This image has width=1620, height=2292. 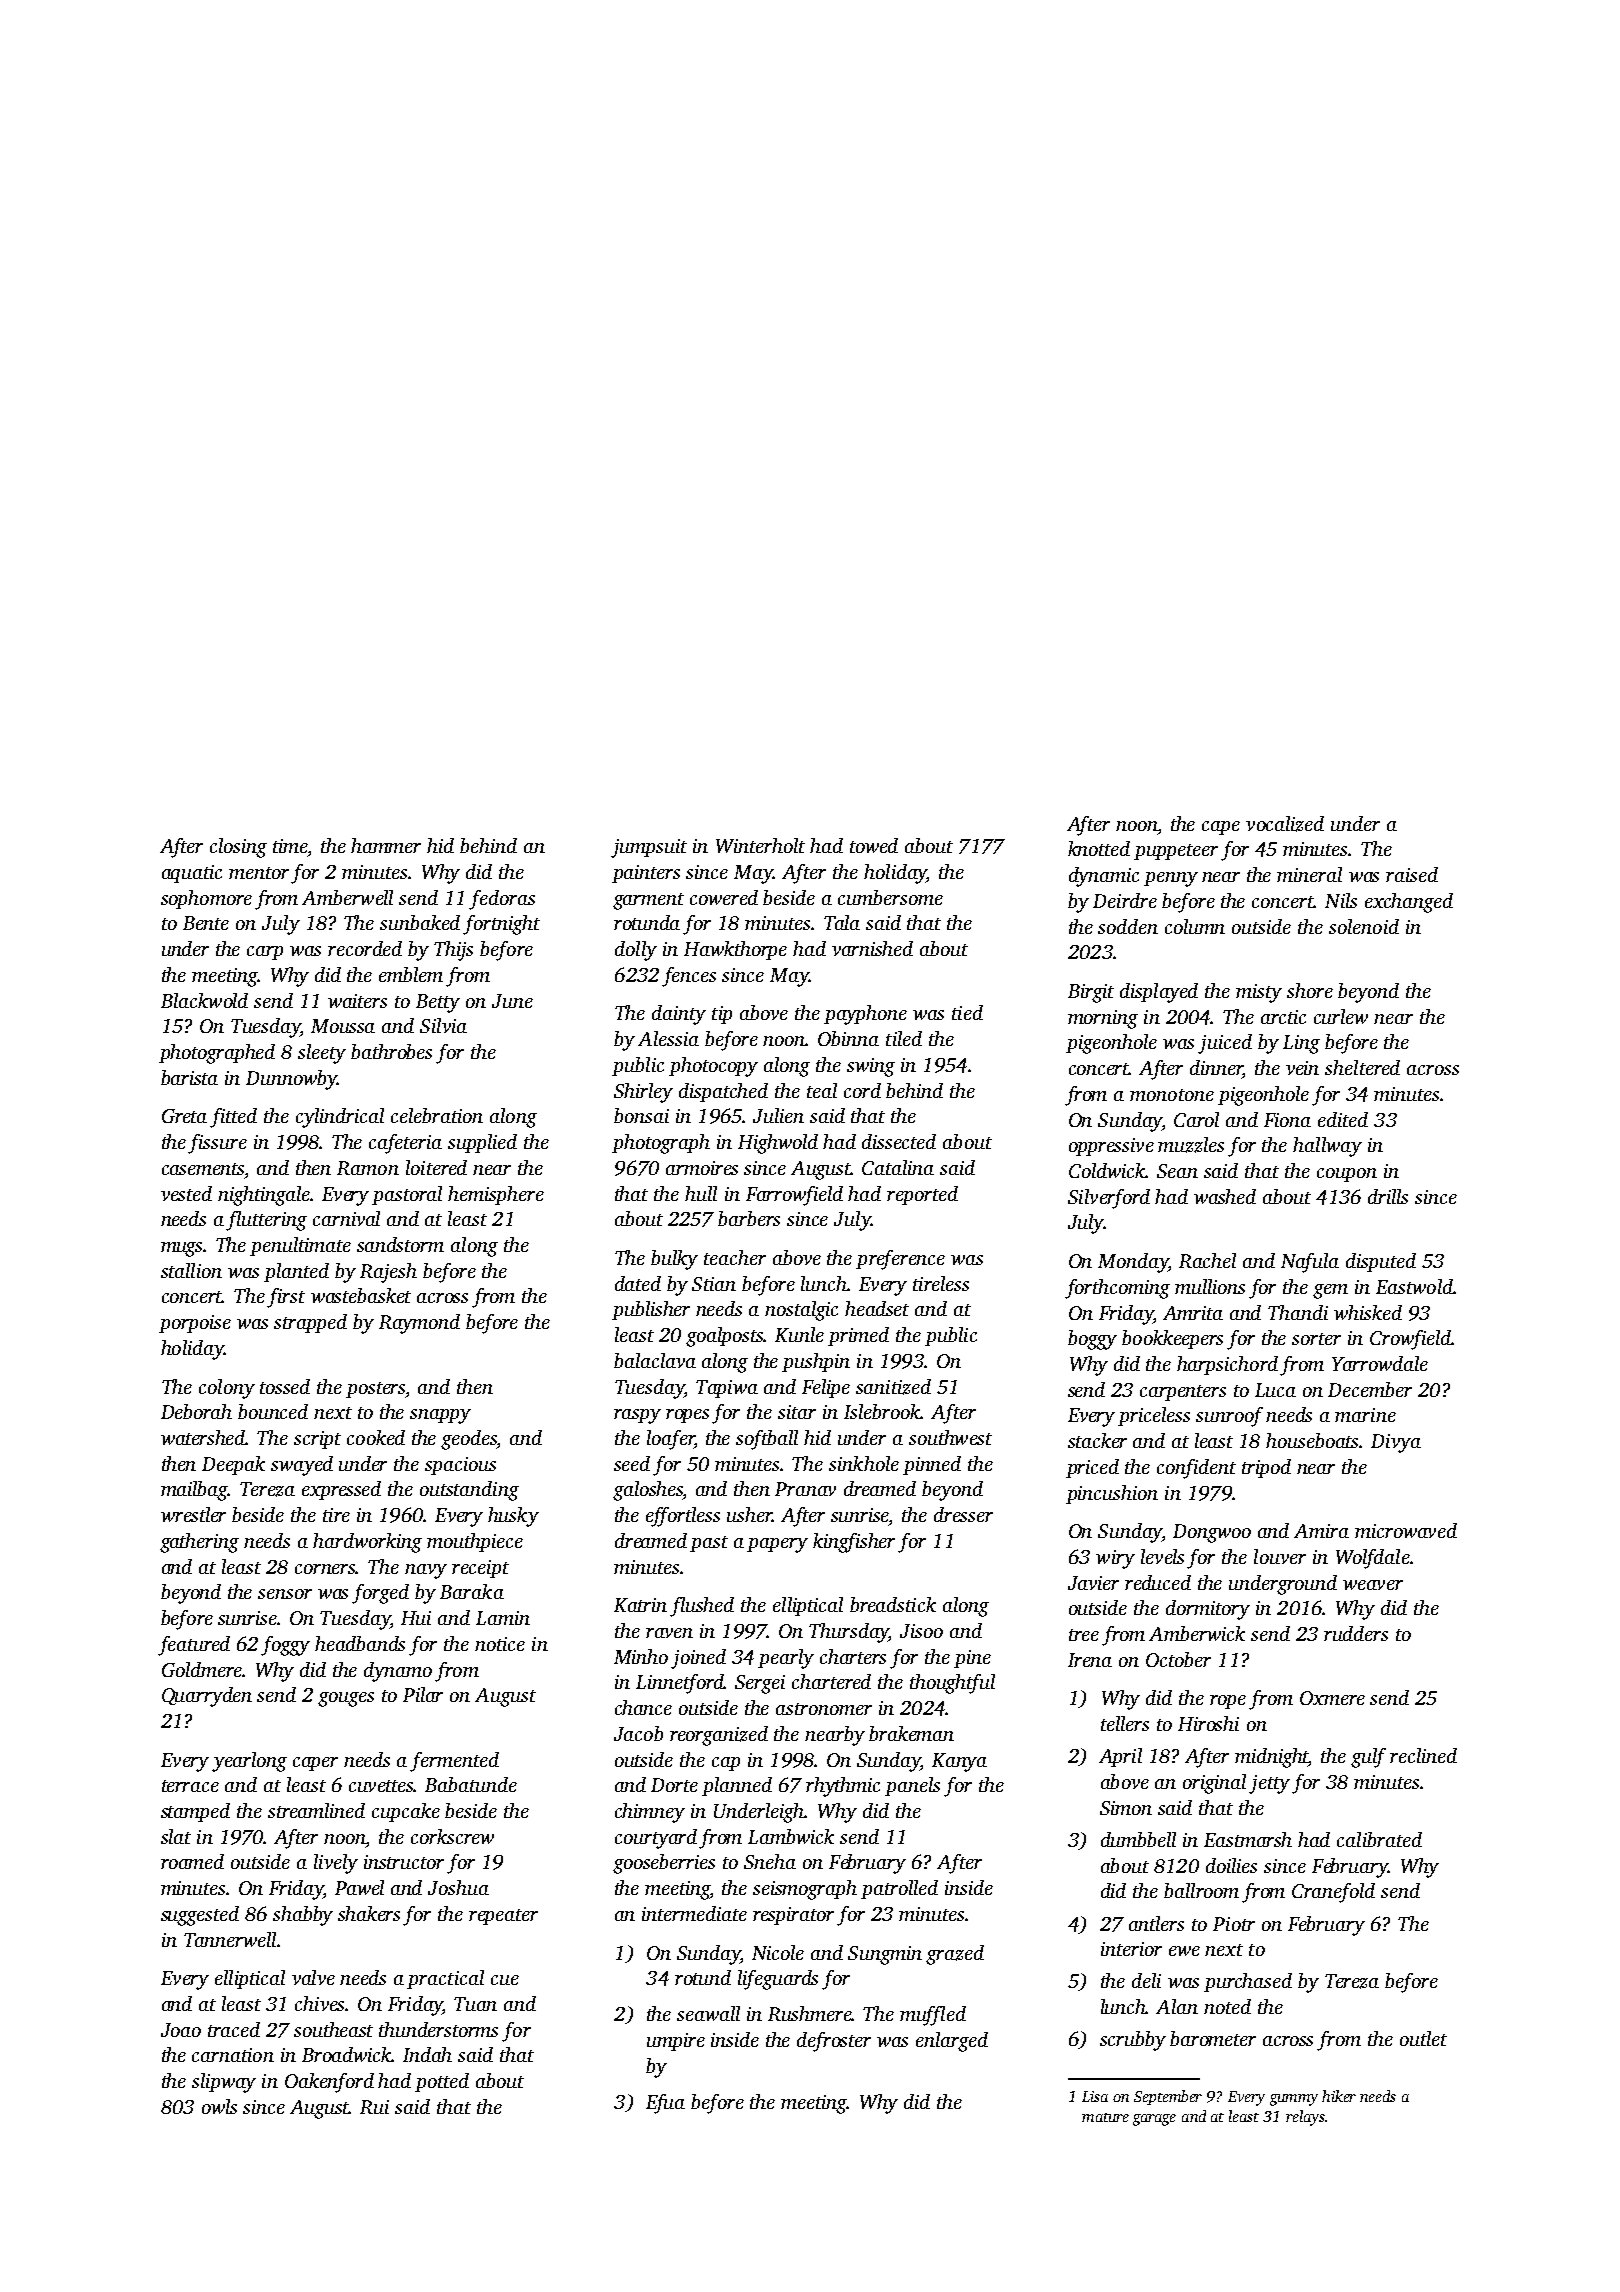 What do you see at coordinates (899, 1141) in the image?
I see `dissected` at bounding box center [899, 1141].
